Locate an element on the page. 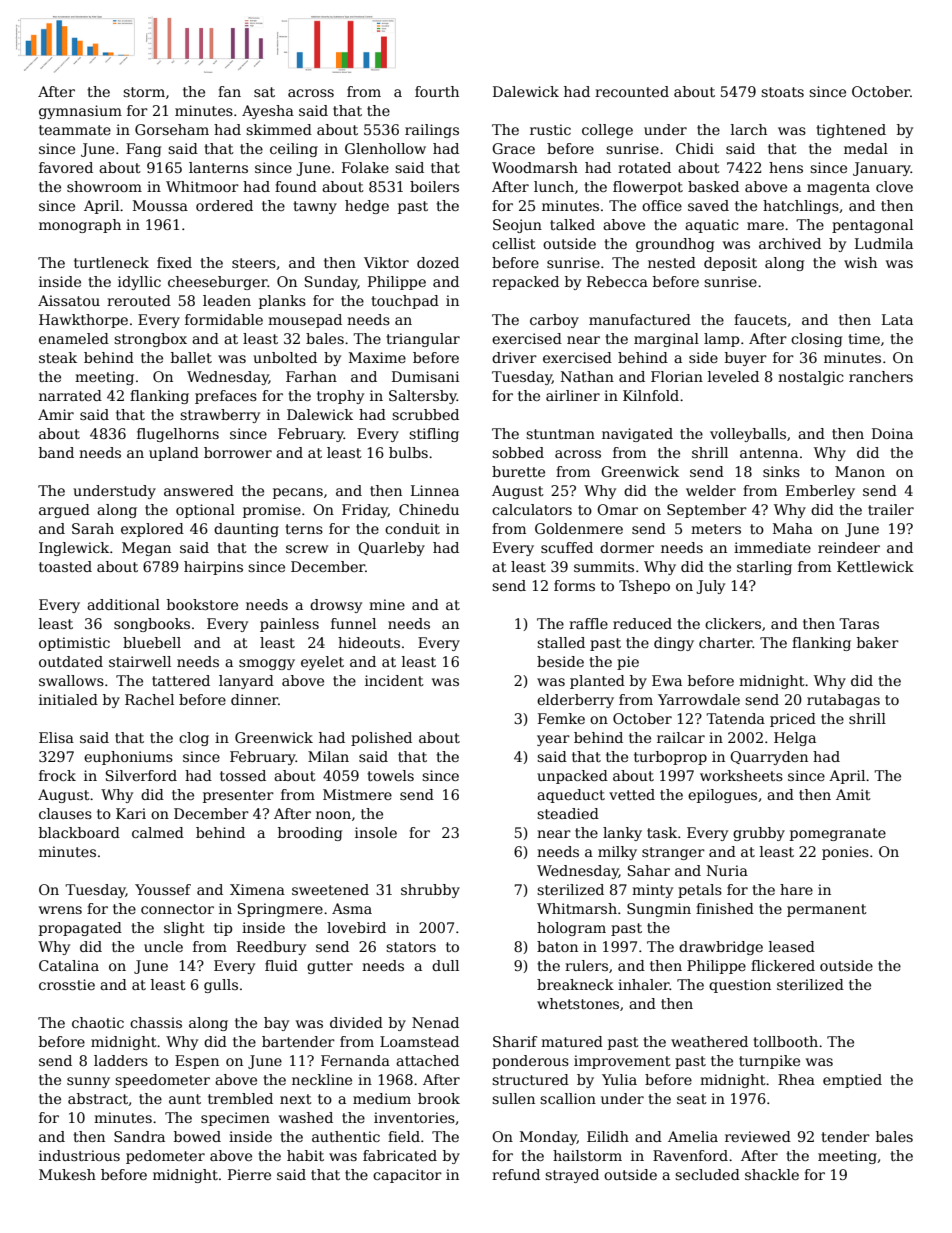 Image resolution: width=952 pixels, height=1233 pixels. Glenhollow is located at coordinates (385, 148).
